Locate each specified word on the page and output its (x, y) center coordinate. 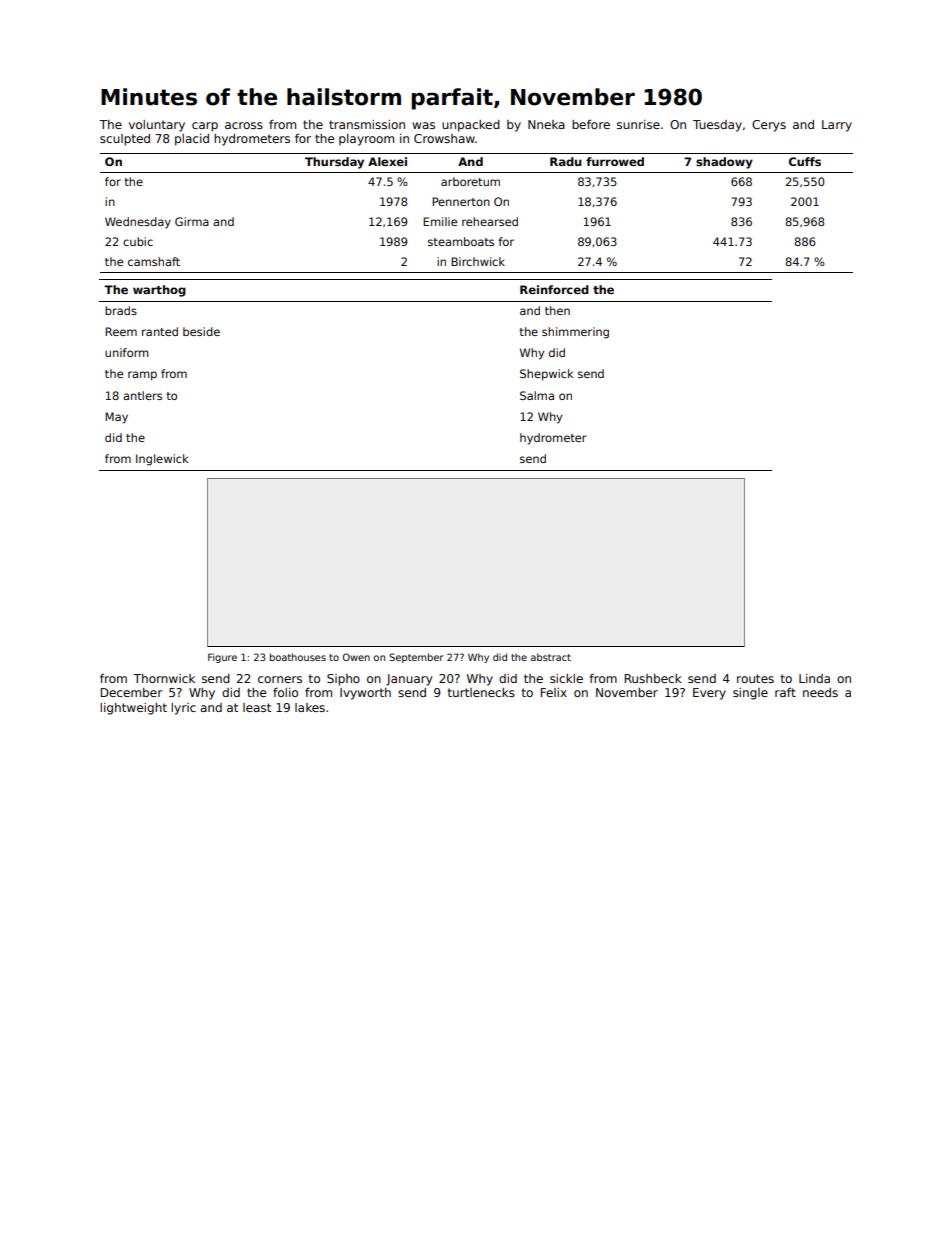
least (257, 707)
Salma (537, 395)
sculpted (125, 140)
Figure (222, 658)
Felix (554, 692)
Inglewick (162, 460)
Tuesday (717, 126)
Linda (814, 678)
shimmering (575, 333)
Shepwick (546, 375)
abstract (551, 657)
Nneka (546, 124)
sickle (566, 678)
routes (755, 678)
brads (121, 310)
